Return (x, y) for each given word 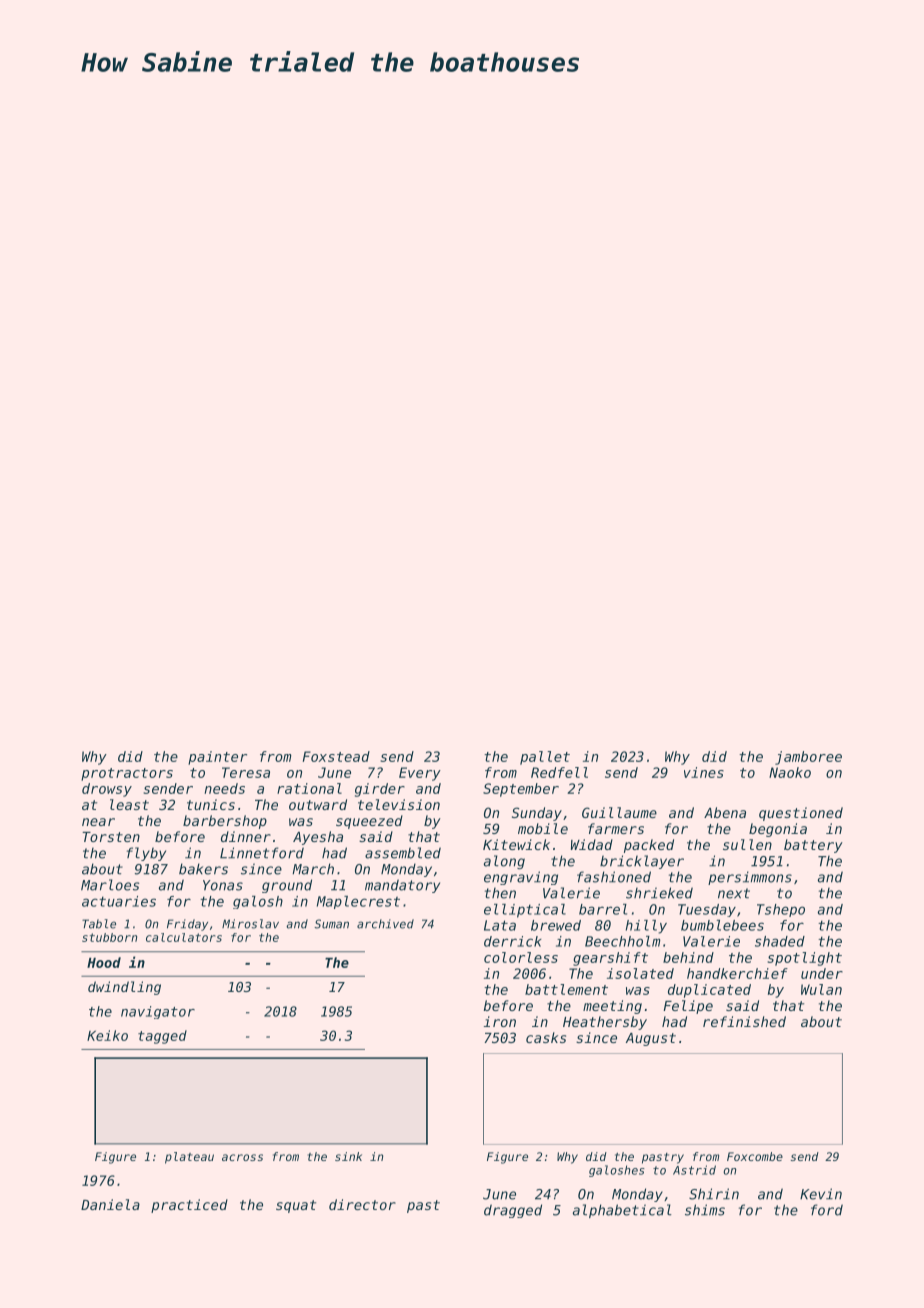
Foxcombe (755, 1156)
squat (296, 1206)
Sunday (537, 814)
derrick (513, 941)
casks (546, 1037)
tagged (162, 1037)
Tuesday (707, 910)
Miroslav (250, 924)
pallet (545, 758)
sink (348, 1156)
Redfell (559, 772)
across (242, 1157)
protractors (127, 774)
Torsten (111, 837)
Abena (725, 812)
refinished (744, 1021)
